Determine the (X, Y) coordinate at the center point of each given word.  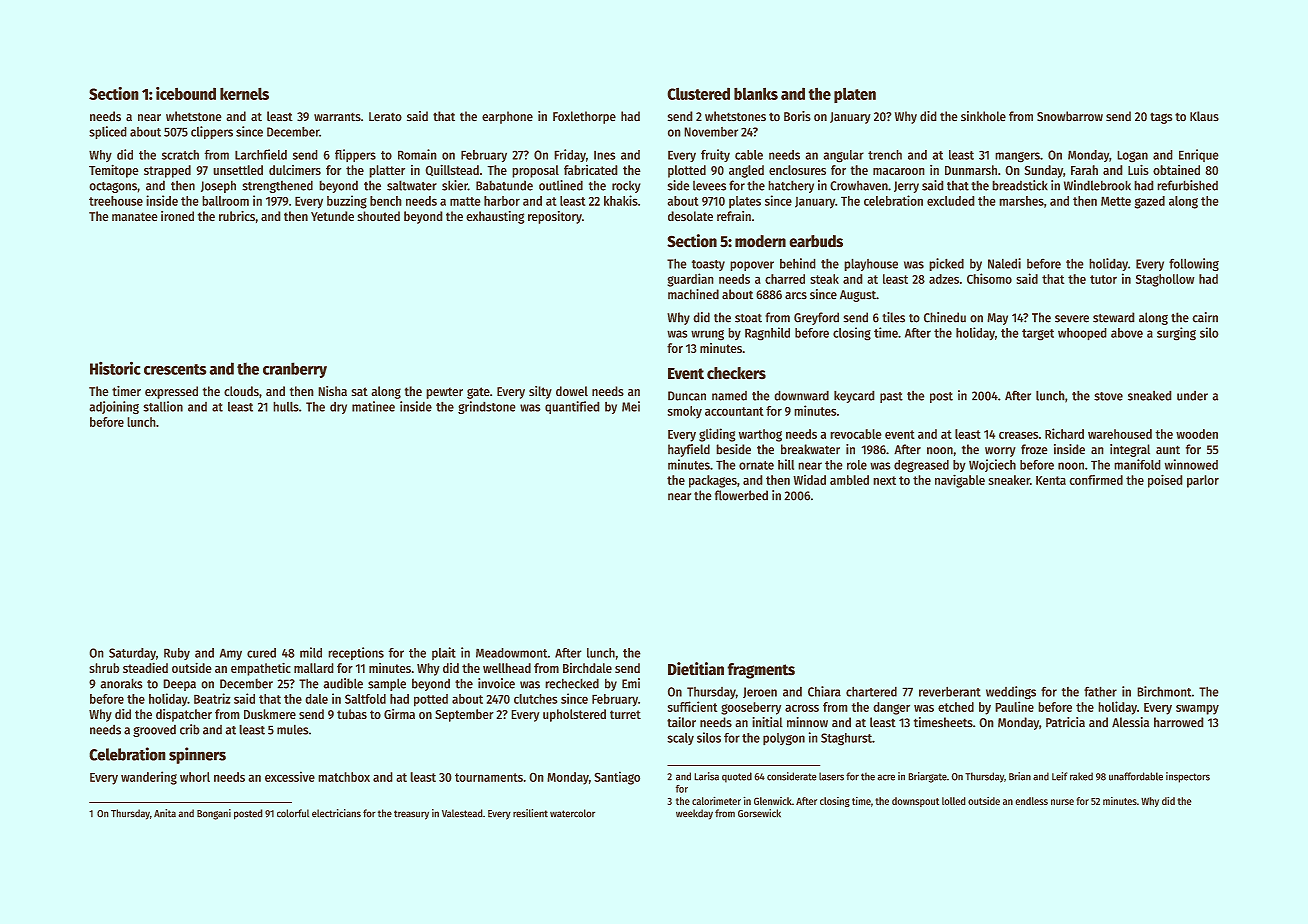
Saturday (132, 654)
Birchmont (1164, 691)
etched (956, 707)
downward (802, 396)
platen (855, 95)
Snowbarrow (1070, 116)
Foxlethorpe (584, 117)
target (1038, 334)
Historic (115, 368)
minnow (807, 722)
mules (292, 730)
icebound (186, 93)
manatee (134, 216)
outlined (561, 185)
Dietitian (696, 668)
